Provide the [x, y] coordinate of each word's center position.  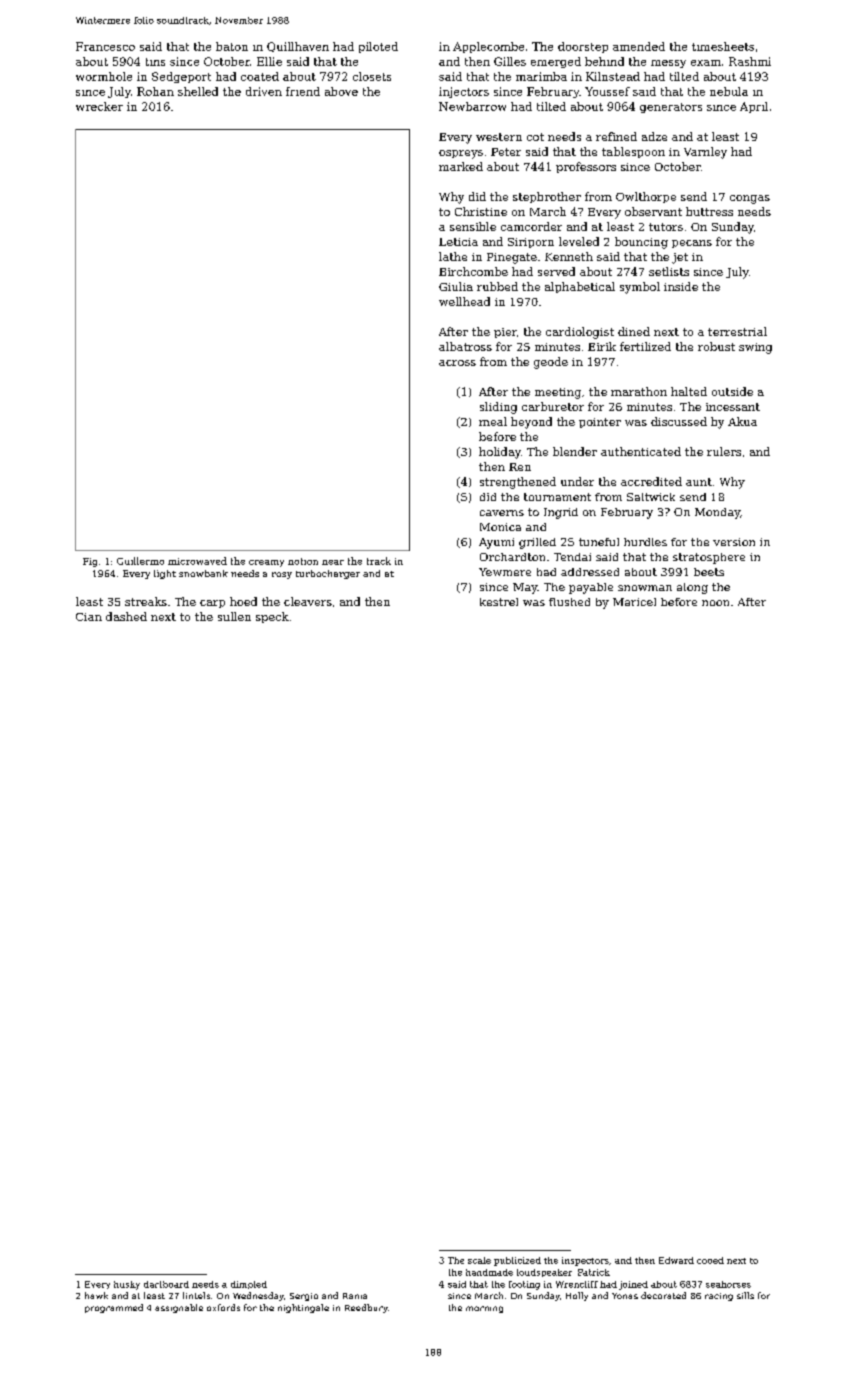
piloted [378, 47]
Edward [676, 1260]
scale [479, 1260]
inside [681, 286]
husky [127, 1285]
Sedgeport [181, 77]
